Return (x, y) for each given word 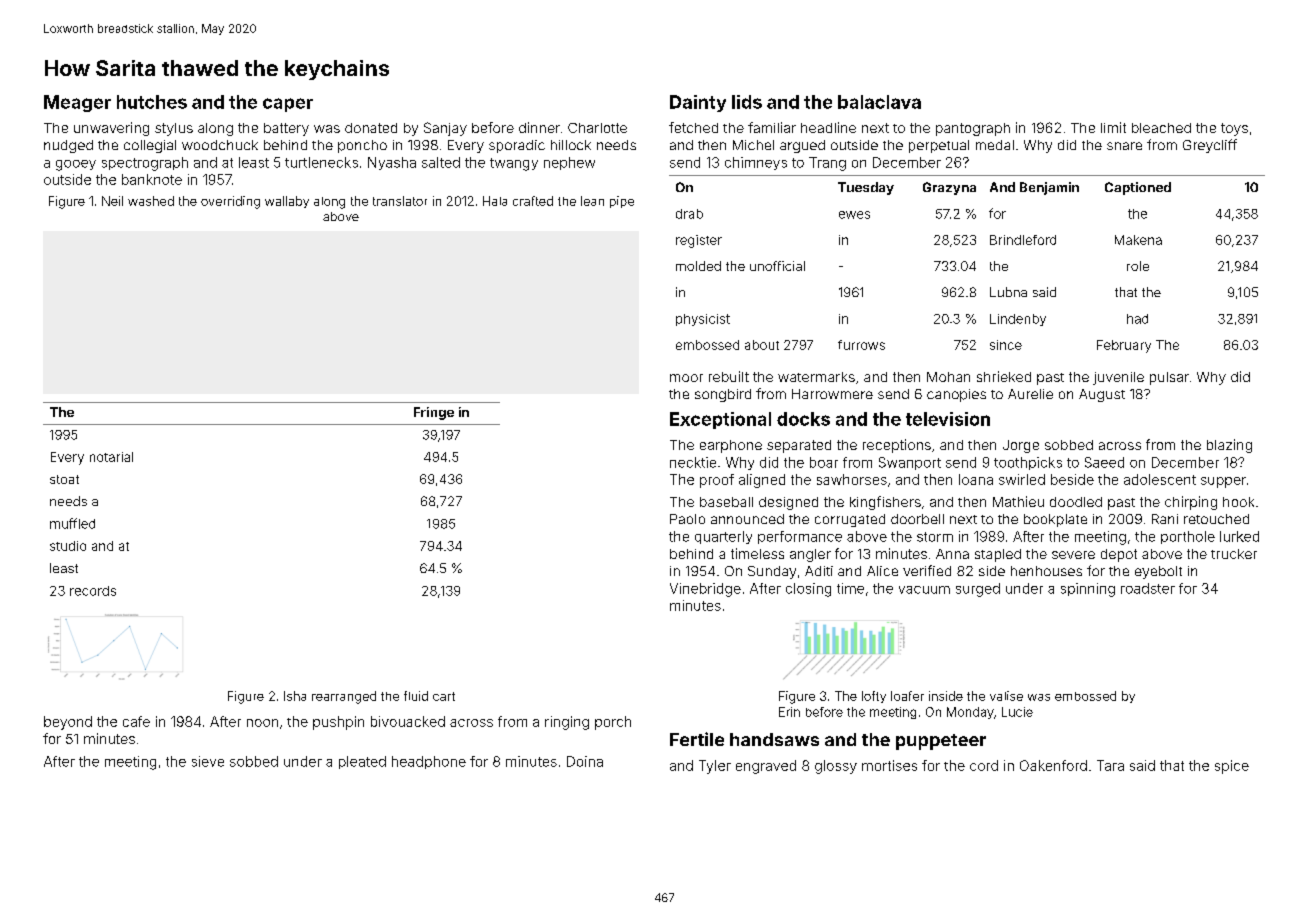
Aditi (819, 571)
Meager (77, 103)
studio (68, 546)
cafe (136, 721)
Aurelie (1030, 394)
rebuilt (729, 376)
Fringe (434, 413)
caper (288, 105)
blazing (1229, 446)
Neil (112, 201)
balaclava (879, 102)
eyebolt (1158, 572)
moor (686, 378)
